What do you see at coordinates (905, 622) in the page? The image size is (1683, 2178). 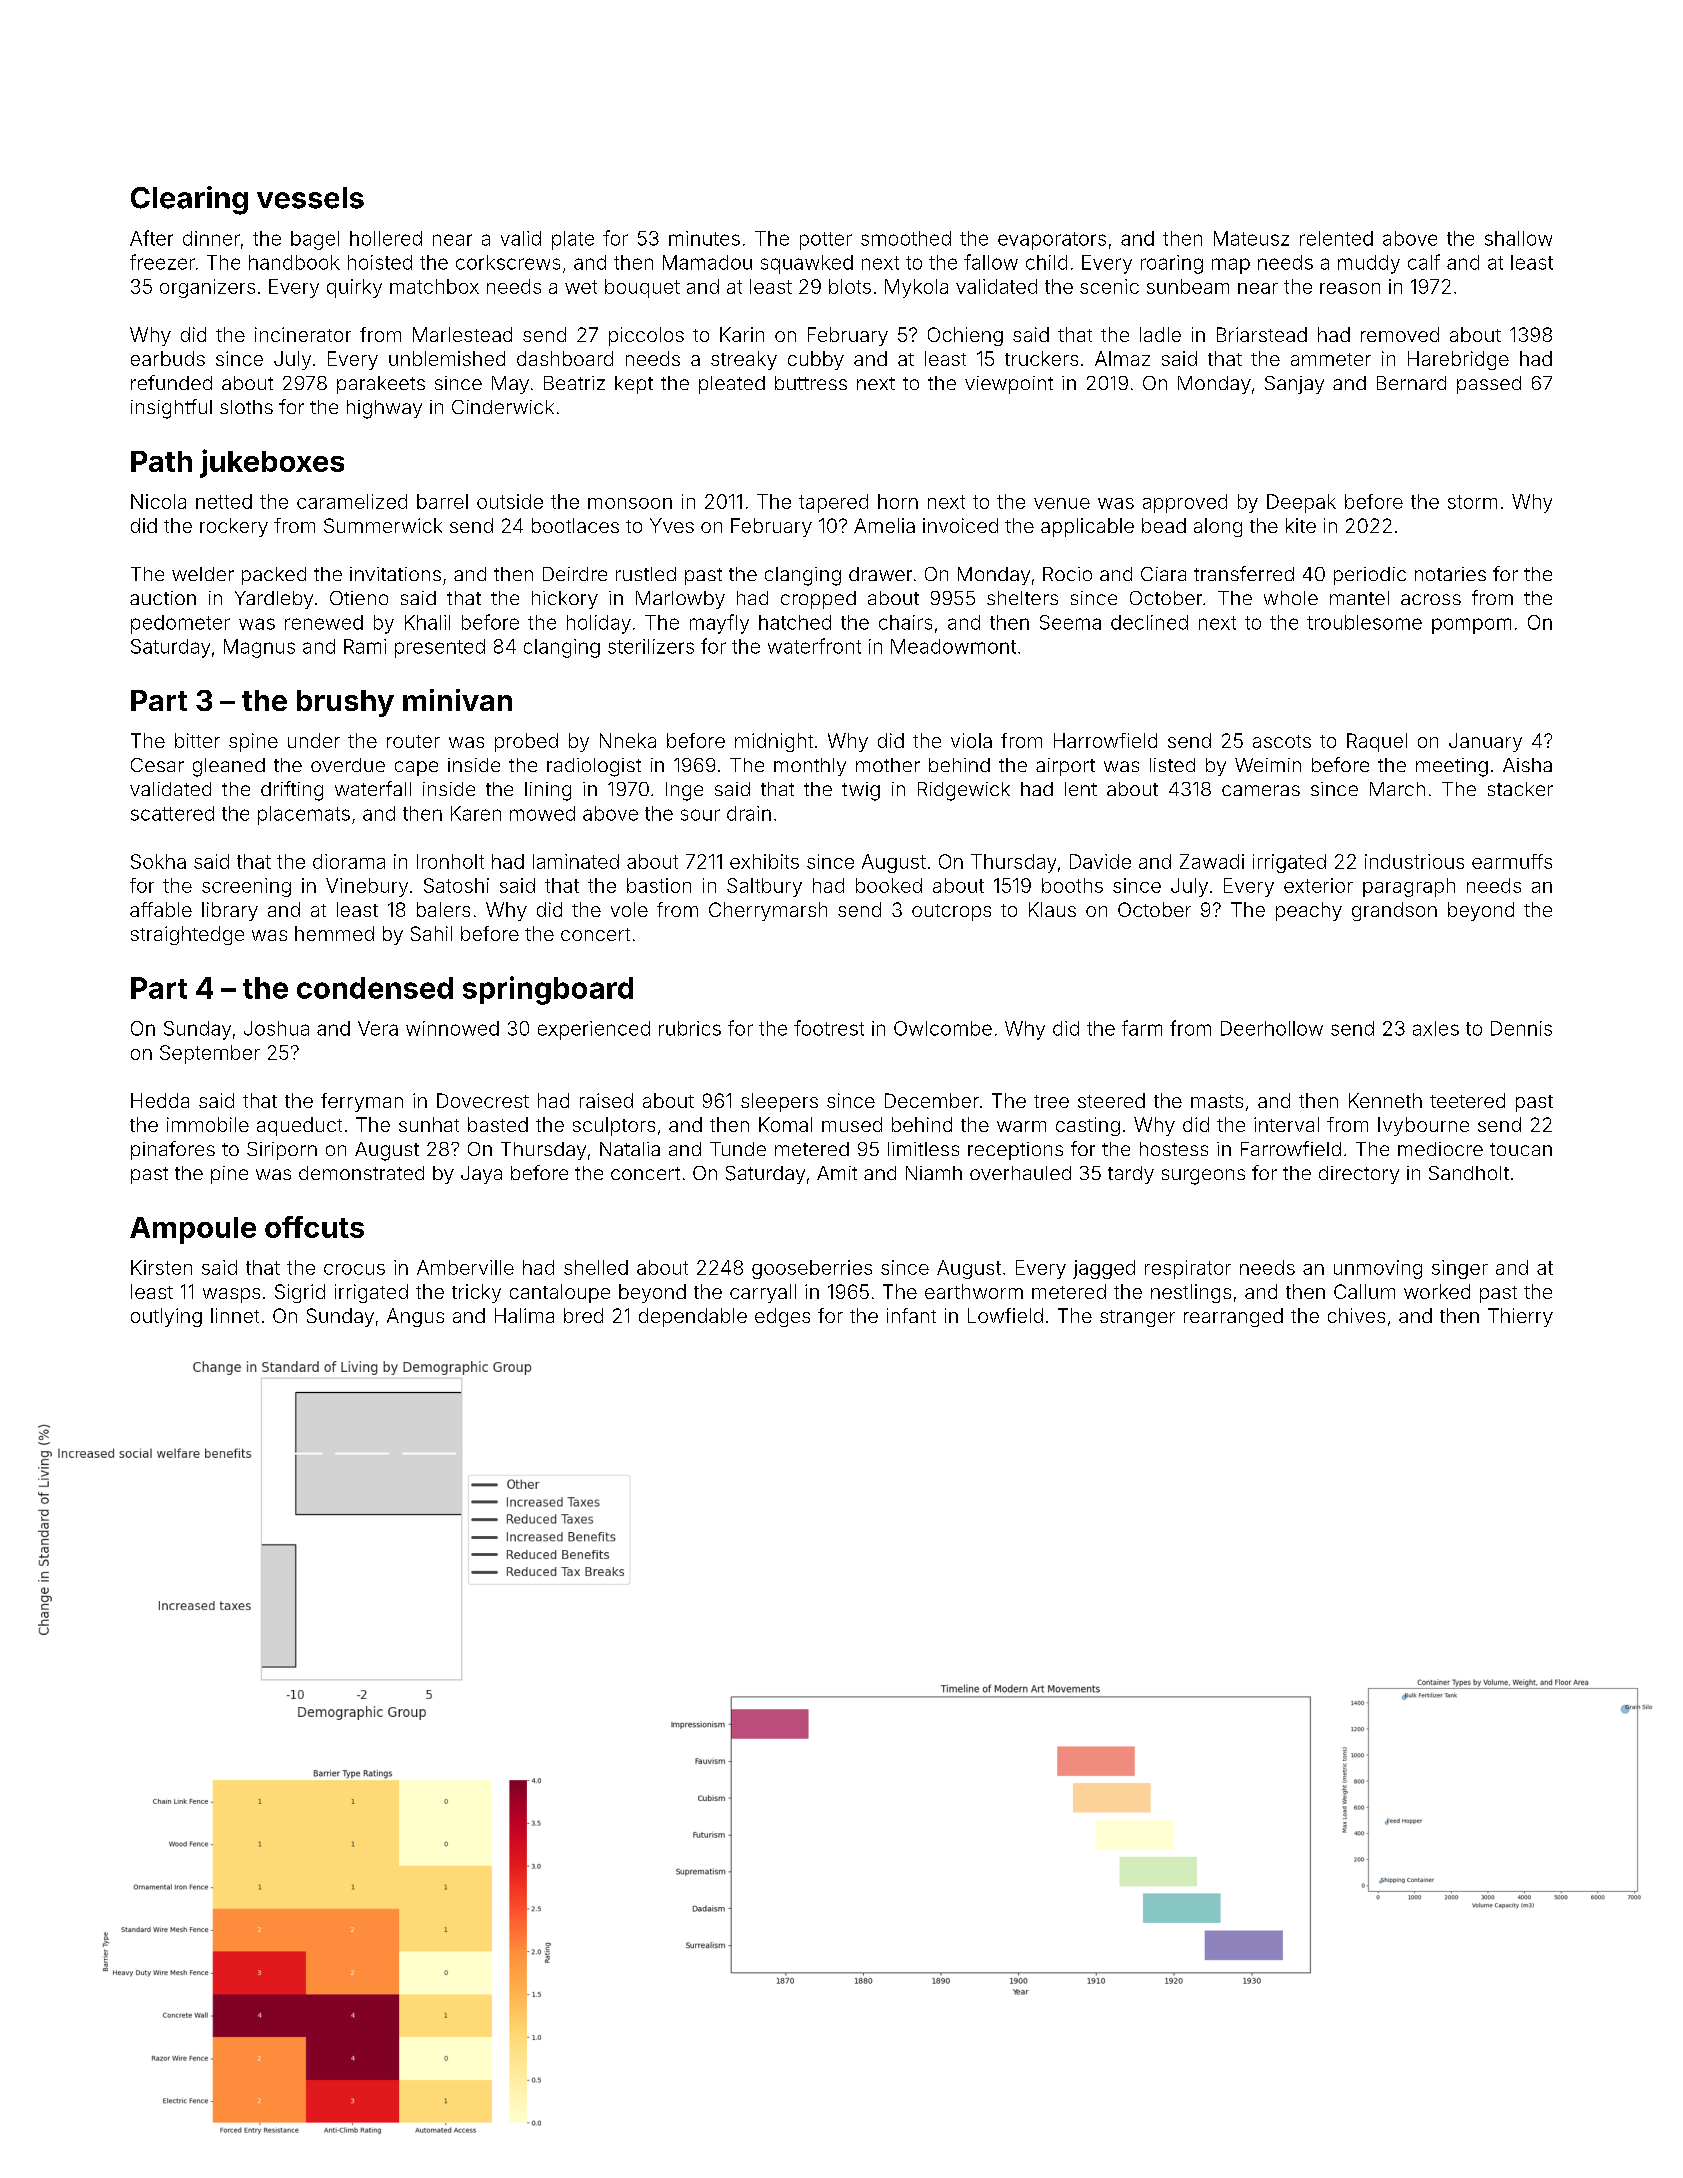 I see `chairs` at bounding box center [905, 622].
